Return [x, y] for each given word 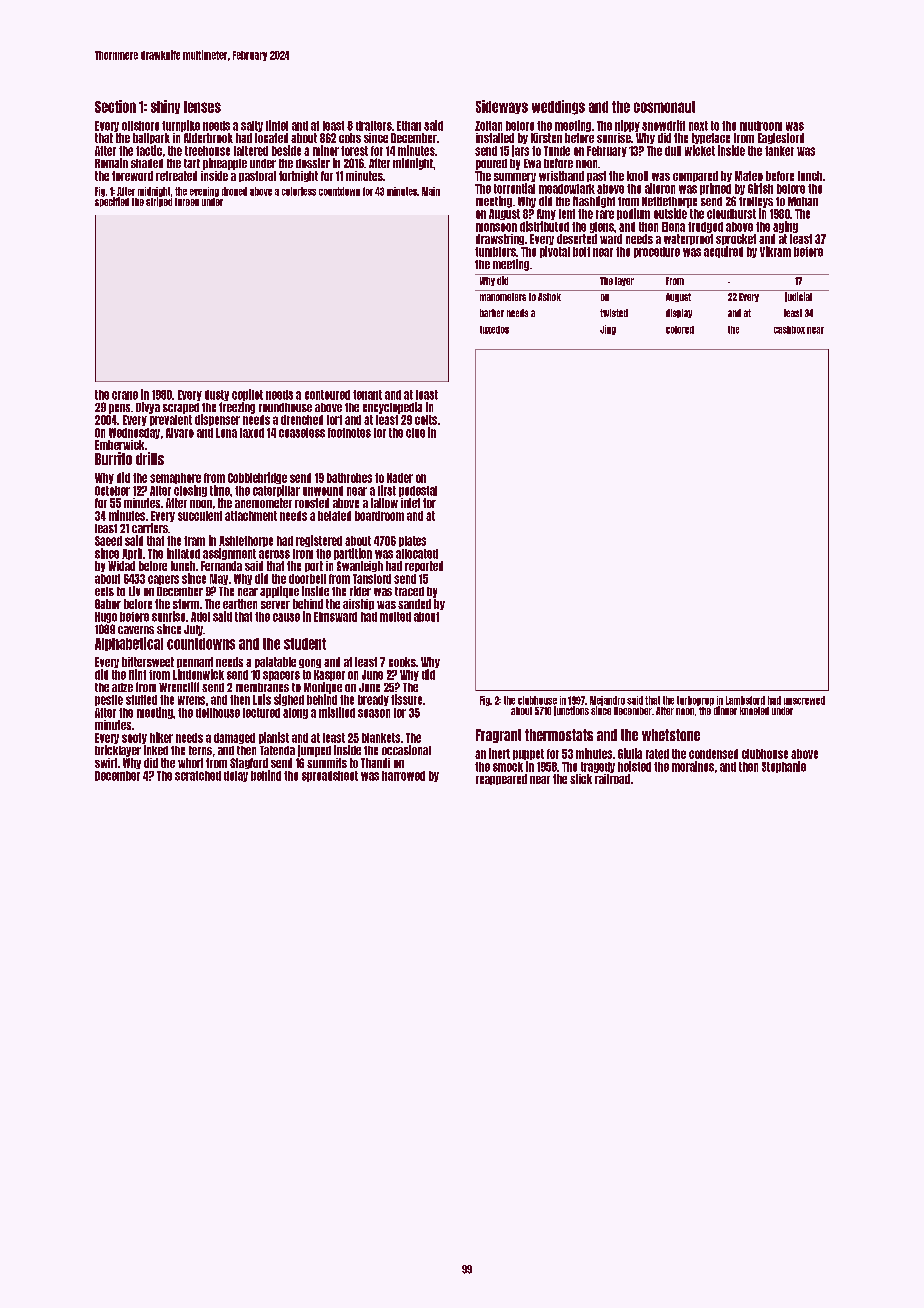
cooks [402, 662]
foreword [132, 176]
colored [680, 330]
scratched [198, 776]
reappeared [501, 779]
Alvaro [180, 433]
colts [426, 420]
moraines [693, 766]
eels [104, 591]
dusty [217, 395]
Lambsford [745, 700]
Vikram [775, 251]
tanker [779, 151]
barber [492, 313]
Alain [431, 191]
